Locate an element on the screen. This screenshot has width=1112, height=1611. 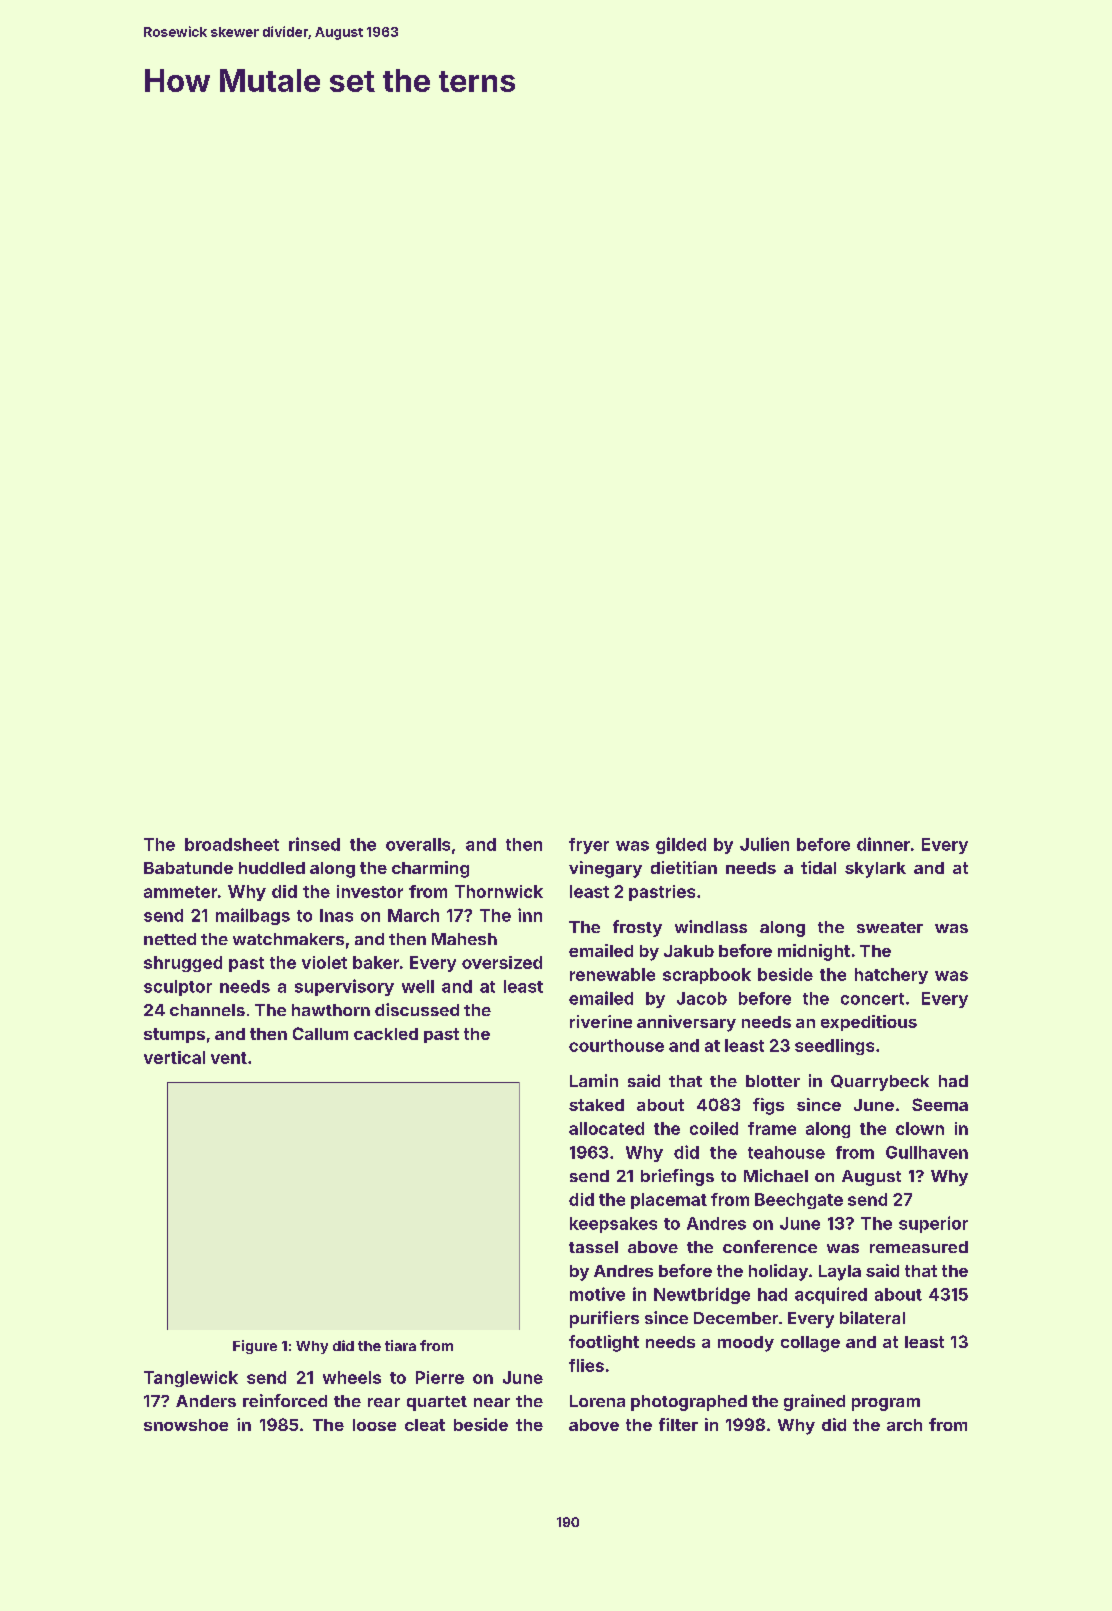
channels is located at coordinates (207, 1010).
